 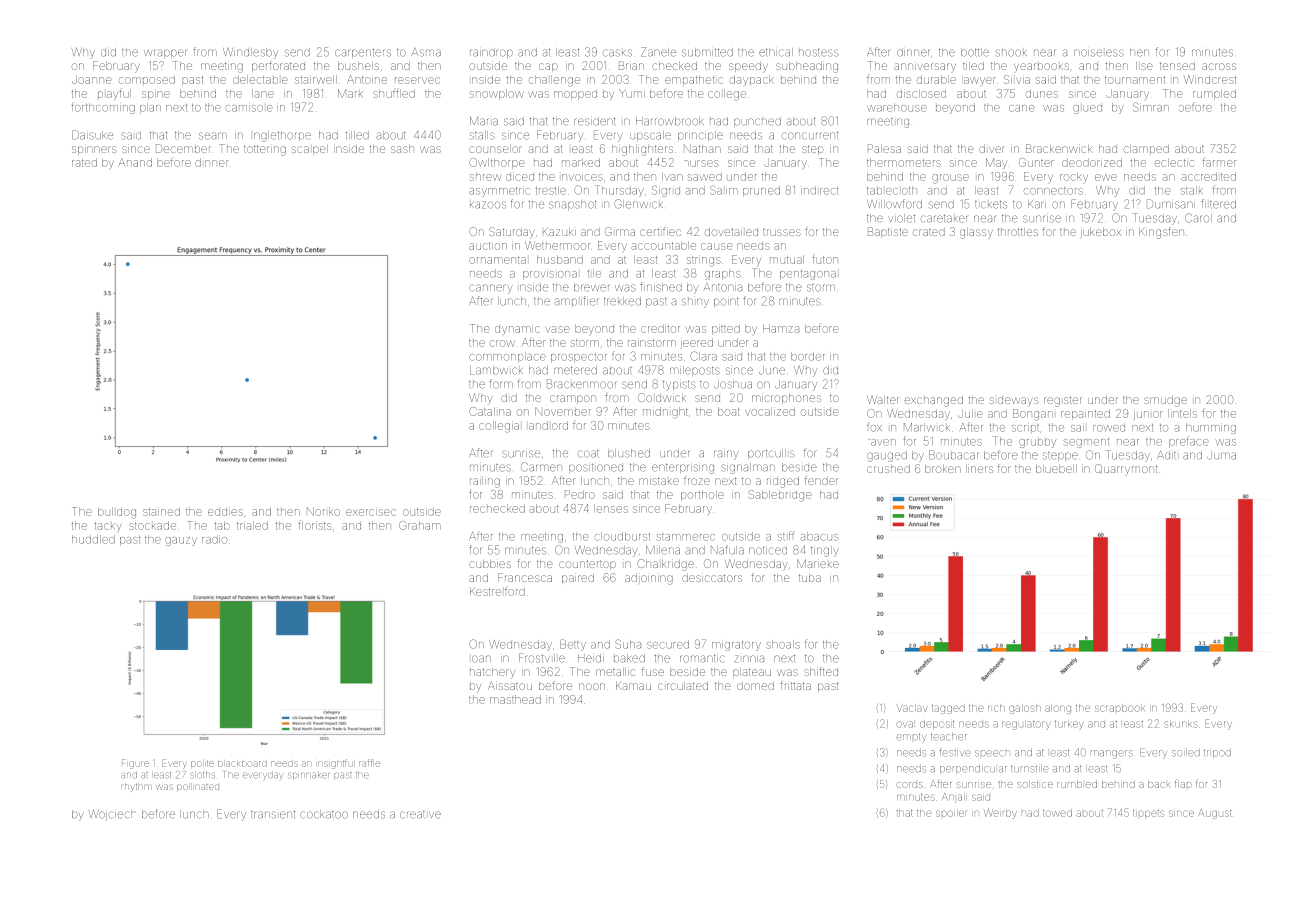 I want to click on scrapbook, so click(x=1120, y=708).
